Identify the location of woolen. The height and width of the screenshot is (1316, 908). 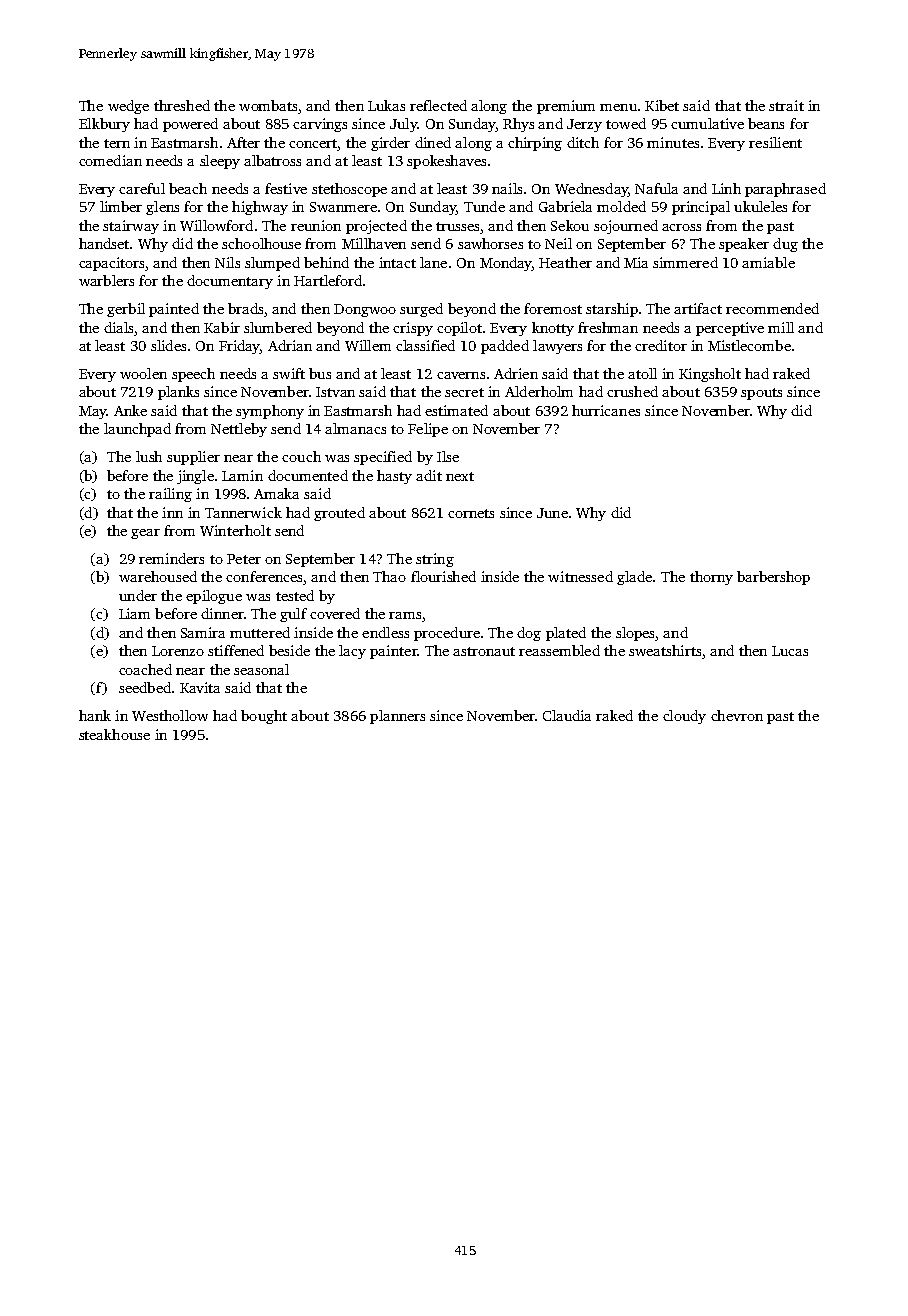
(143, 373).
